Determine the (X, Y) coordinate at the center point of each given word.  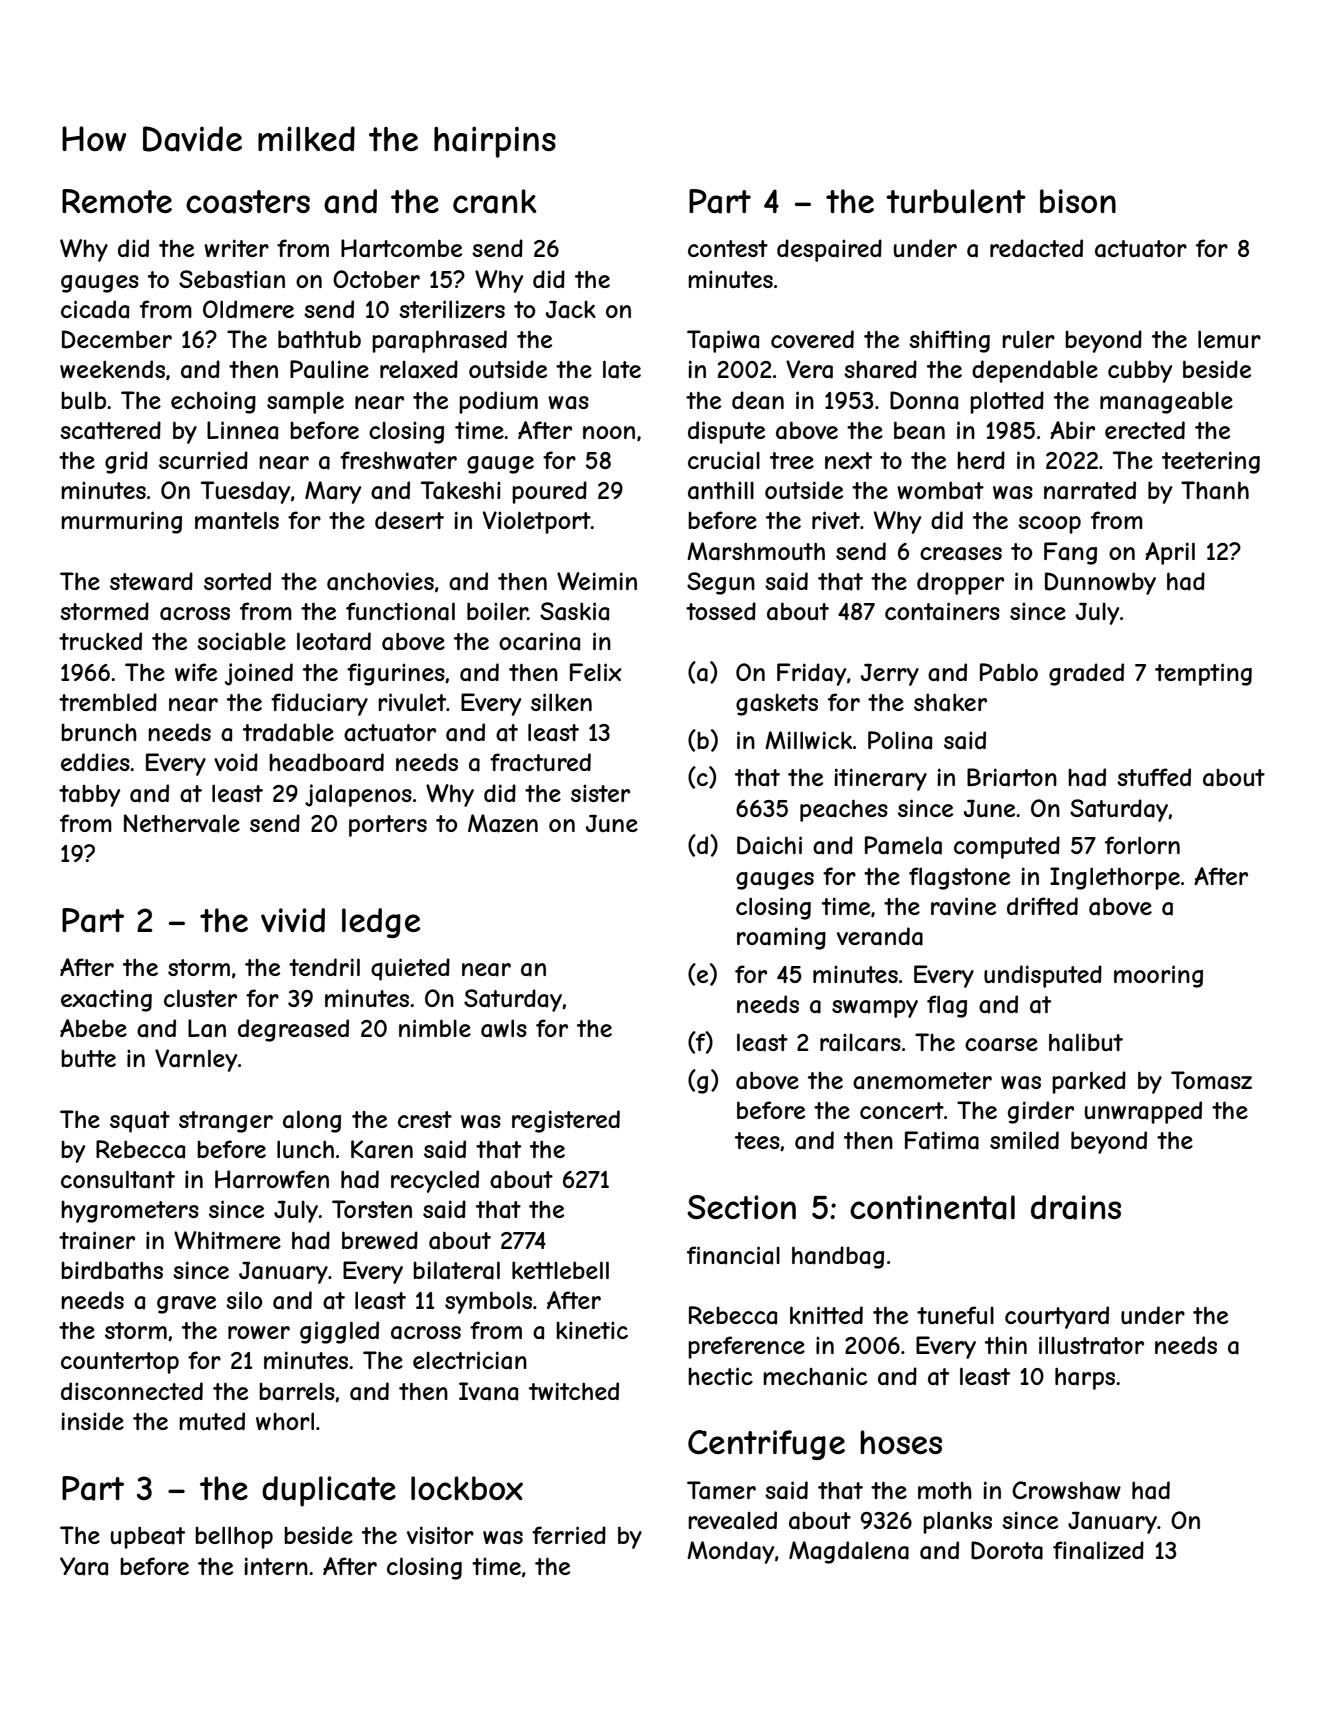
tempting (1203, 674)
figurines (396, 674)
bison (1078, 201)
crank (495, 201)
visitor (440, 1535)
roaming (781, 938)
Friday (812, 674)
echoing (213, 402)
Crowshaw (1066, 1490)
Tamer (721, 1490)
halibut (1086, 1042)
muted (212, 1421)
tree (792, 460)
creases (961, 554)
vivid (293, 920)
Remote (117, 201)
